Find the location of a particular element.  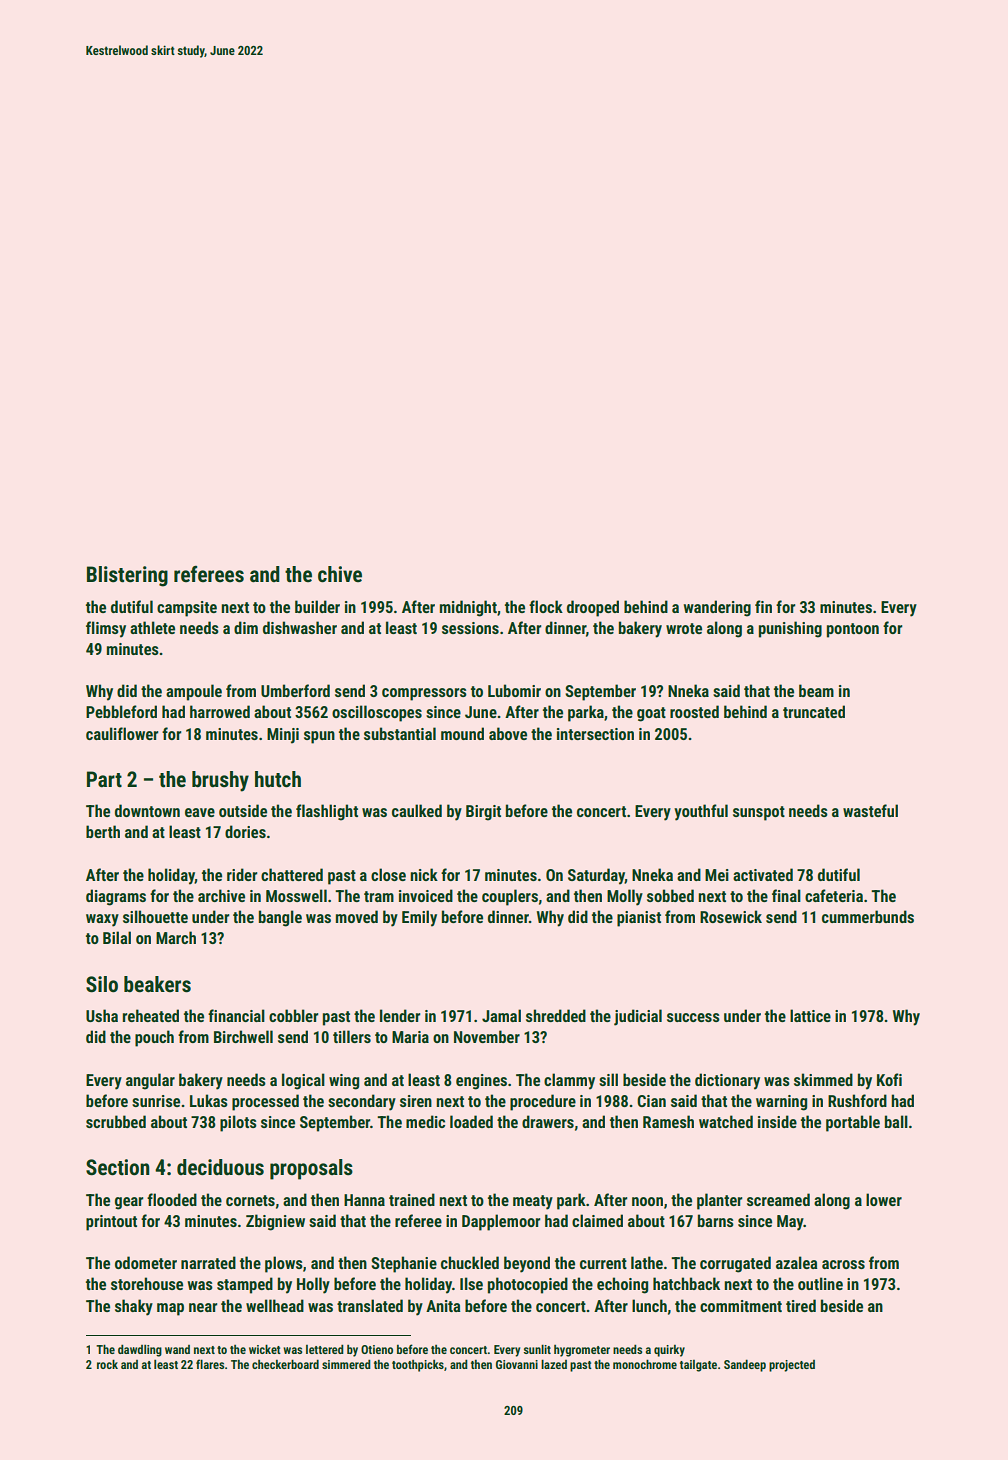

wrote is located at coordinates (684, 628).
